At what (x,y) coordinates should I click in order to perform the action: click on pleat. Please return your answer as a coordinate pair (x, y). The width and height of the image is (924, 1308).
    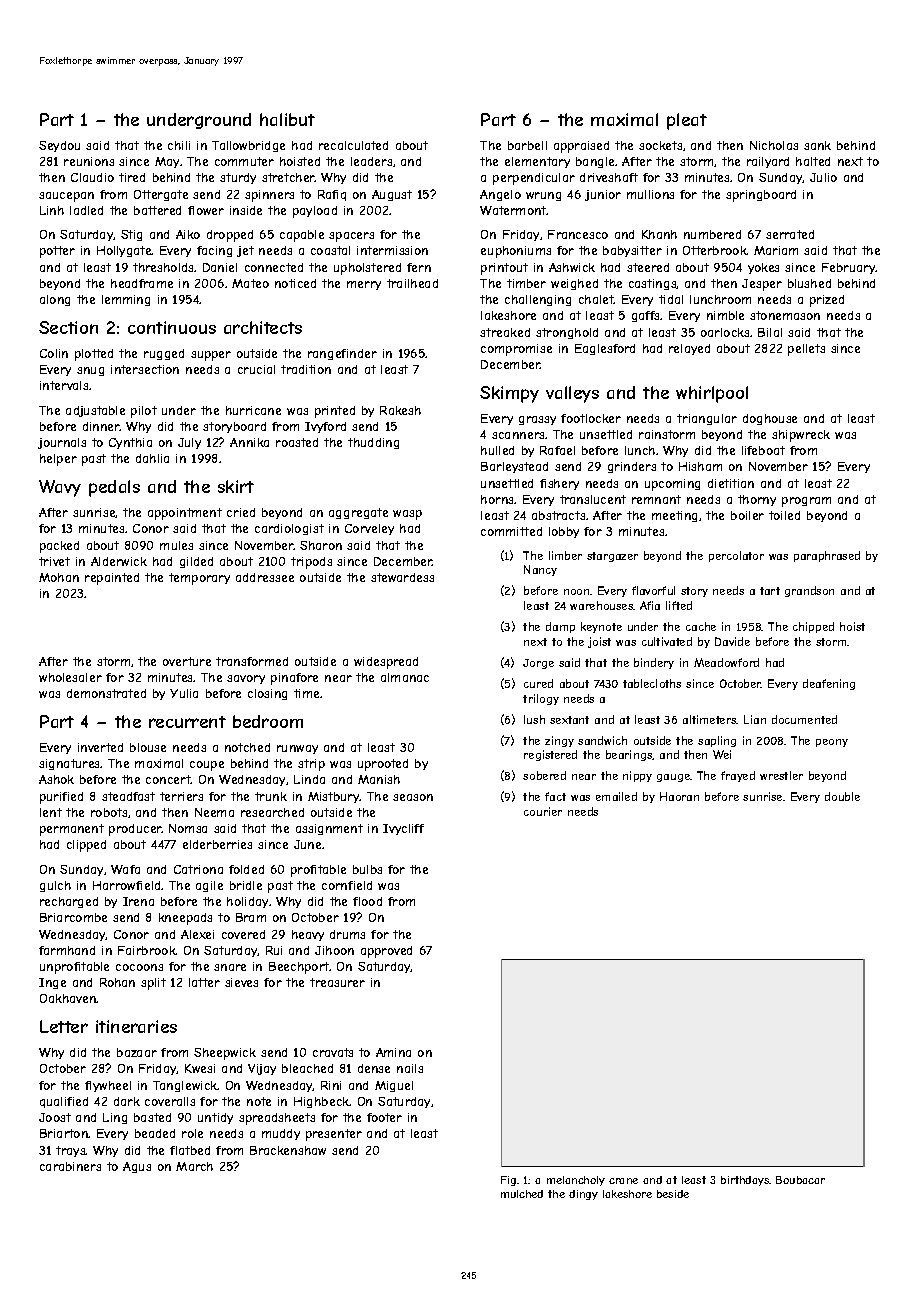
    Looking at the image, I should click on (687, 121).
